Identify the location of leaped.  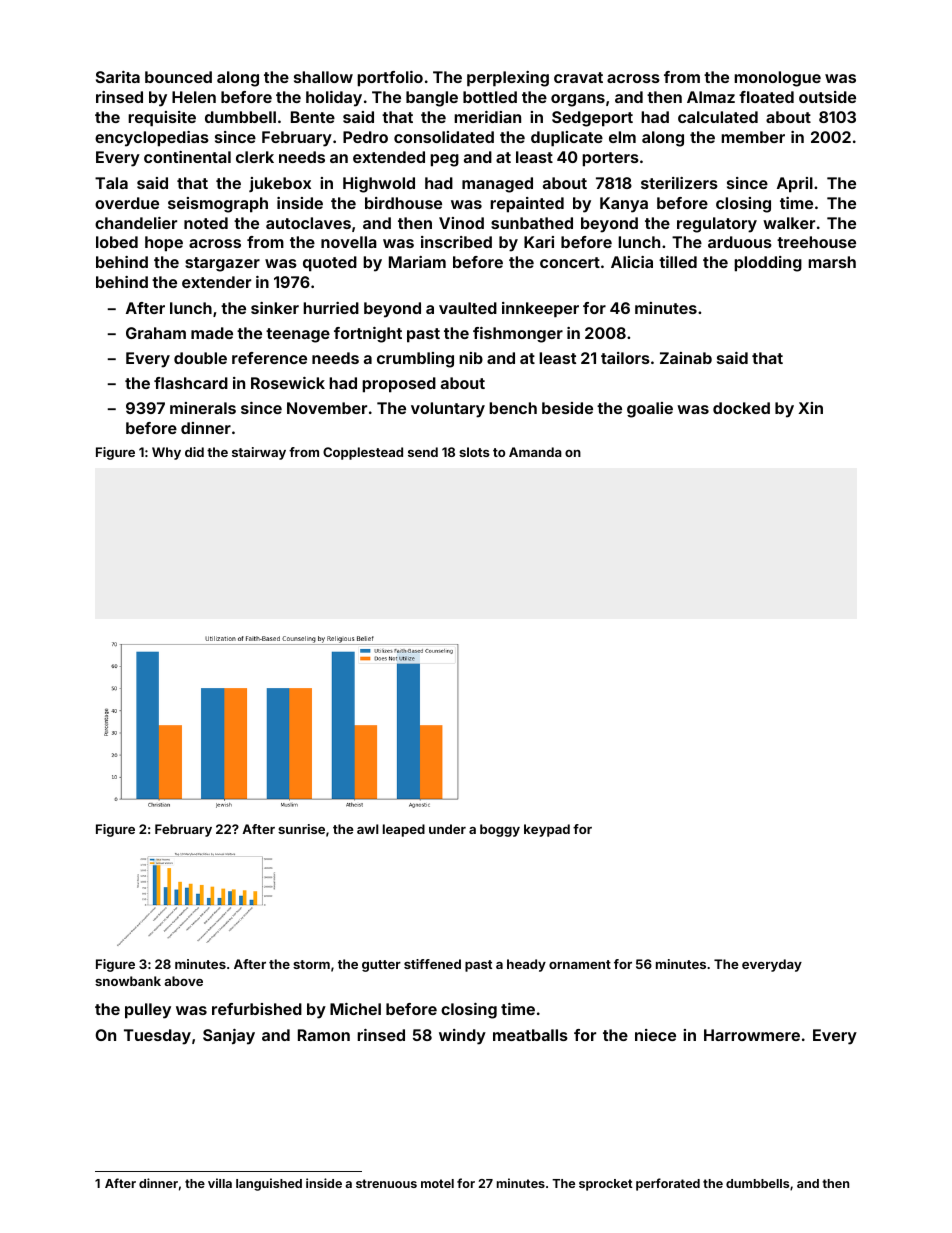
(404, 830).
